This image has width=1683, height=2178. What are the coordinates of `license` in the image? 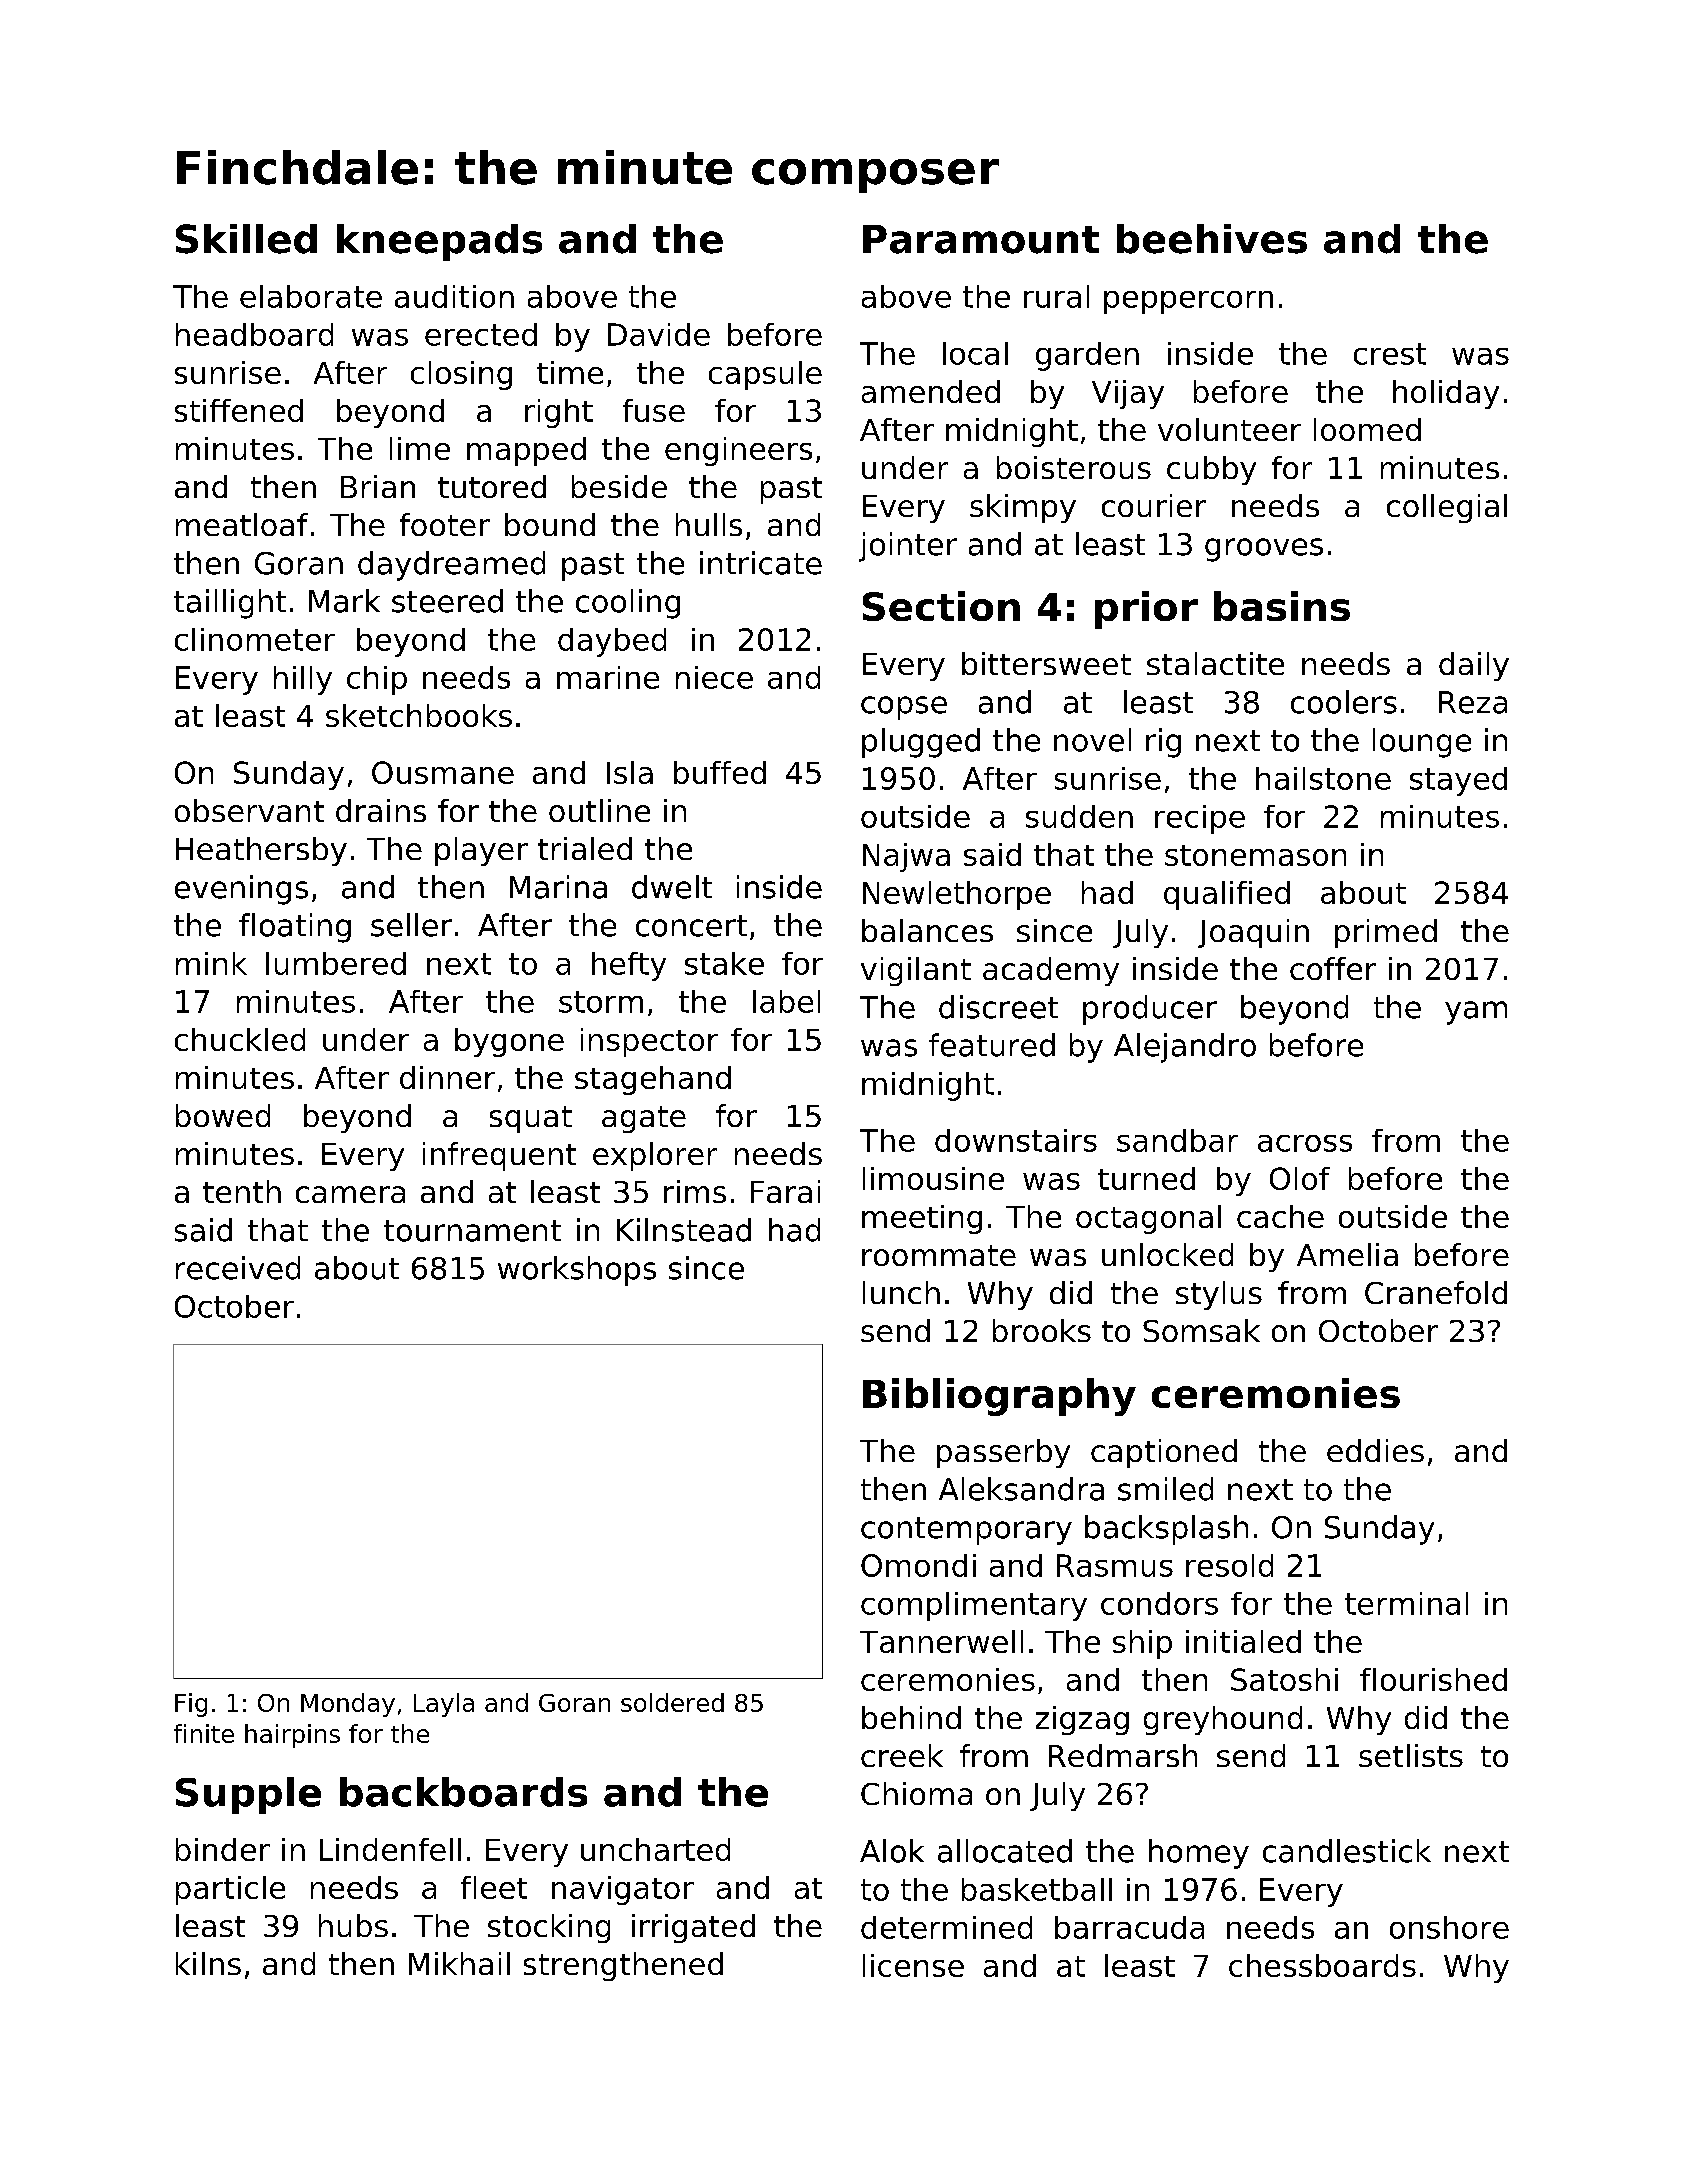 It's located at (913, 1965).
